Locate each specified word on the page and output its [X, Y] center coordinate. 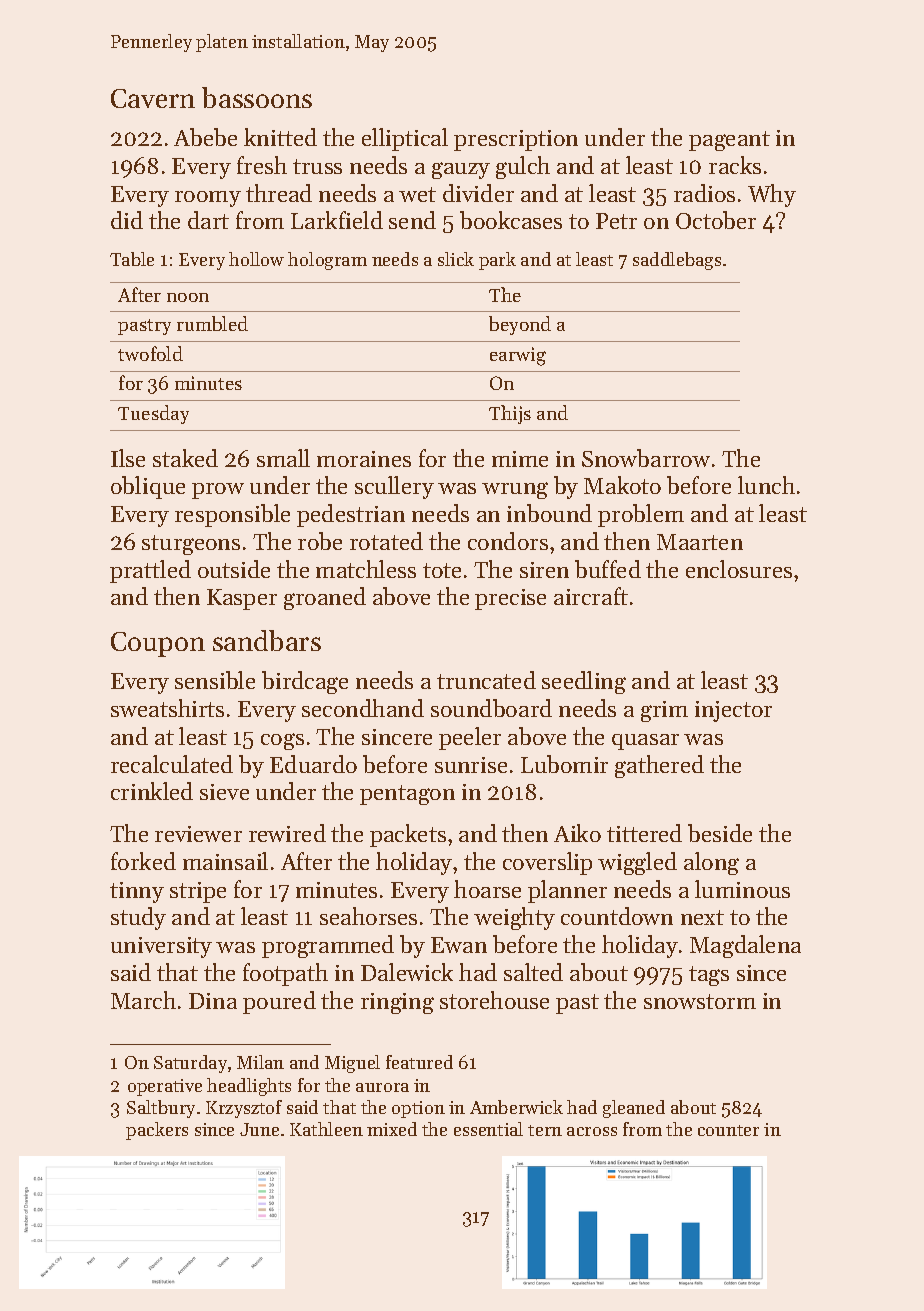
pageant [729, 141]
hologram [327, 261]
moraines [364, 459]
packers [157, 1131]
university [161, 947]
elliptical [405, 139]
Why [772, 195]
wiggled [637, 863]
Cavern [153, 98]
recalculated [172, 764]
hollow [256, 259]
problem [641, 515]
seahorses [368, 916]
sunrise [471, 765]
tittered [644, 833]
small [283, 458]
